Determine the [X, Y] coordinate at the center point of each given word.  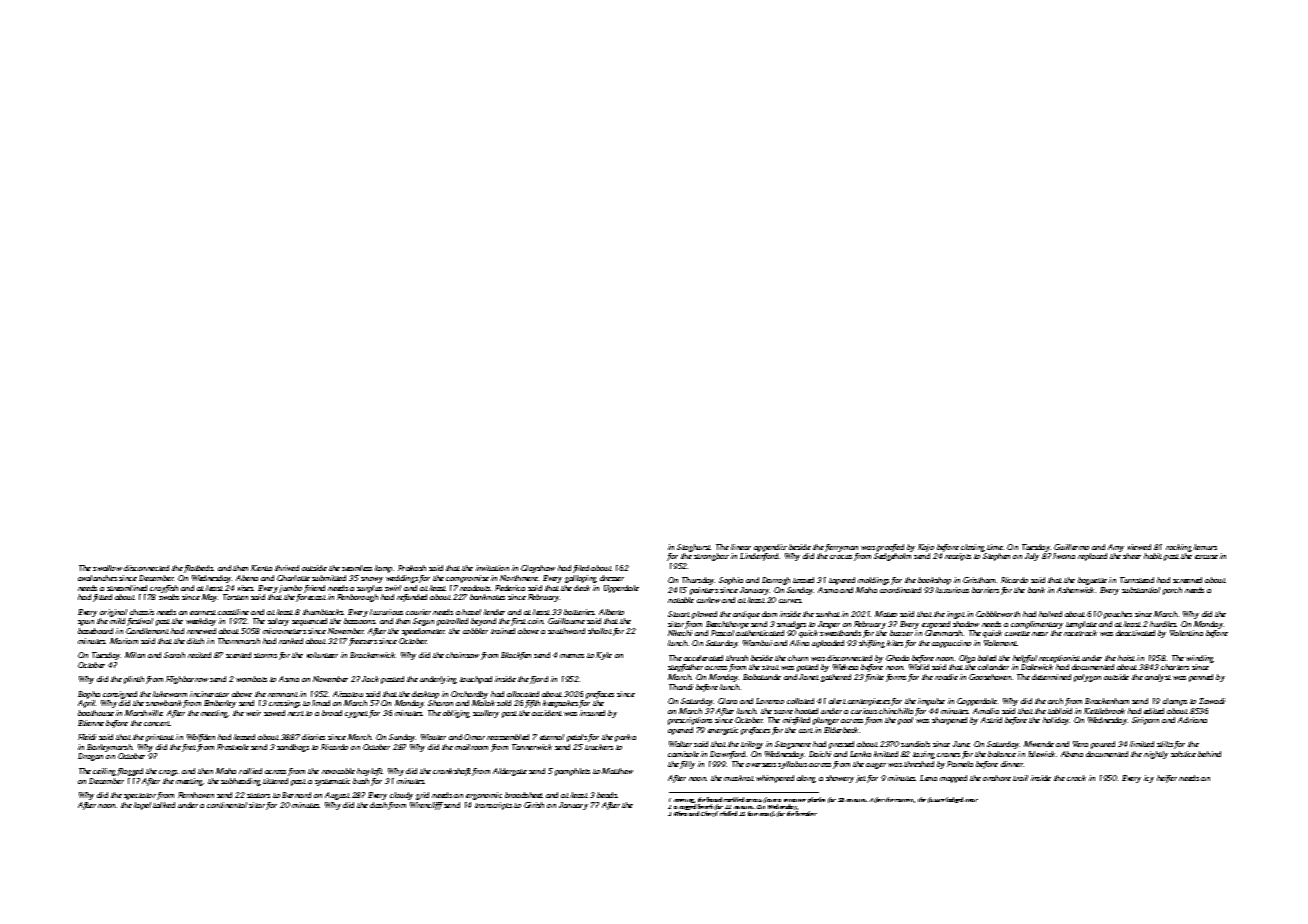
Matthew [617, 771]
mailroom [471, 747]
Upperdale [621, 589]
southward [566, 631]
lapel [142, 806]
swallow [107, 568]
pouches [1118, 615]
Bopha [89, 695]
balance [1002, 754]
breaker [806, 814]
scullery [486, 714]
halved [1050, 614]
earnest [203, 612]
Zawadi [1212, 701]
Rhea [680, 814]
